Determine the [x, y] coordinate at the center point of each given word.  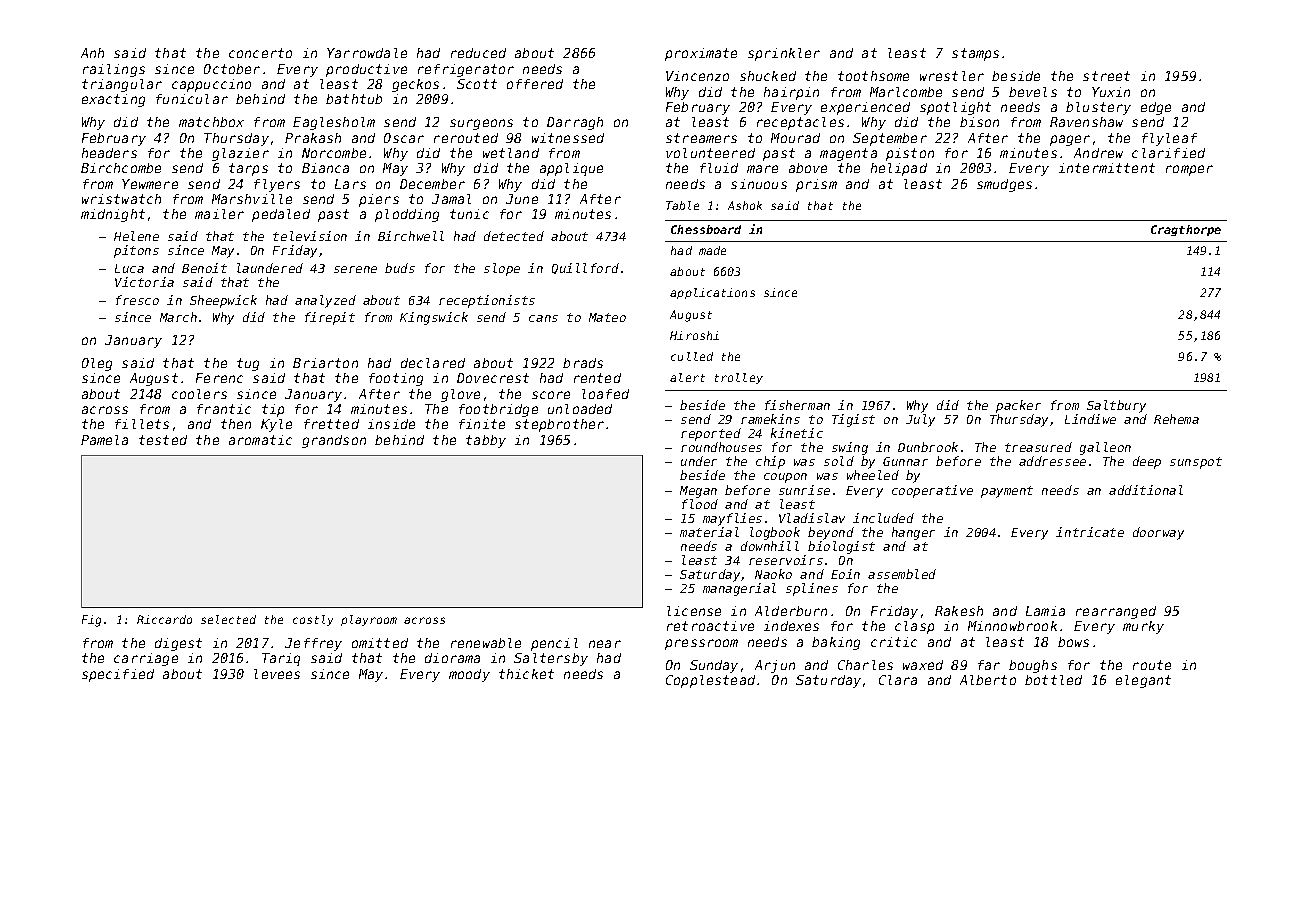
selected [228, 619]
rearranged [1116, 612]
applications [712, 293]
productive [366, 70]
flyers [277, 185]
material [709, 532]
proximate [701, 54]
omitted [380, 643]
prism [816, 185]
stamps [975, 54]
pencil [554, 644]
